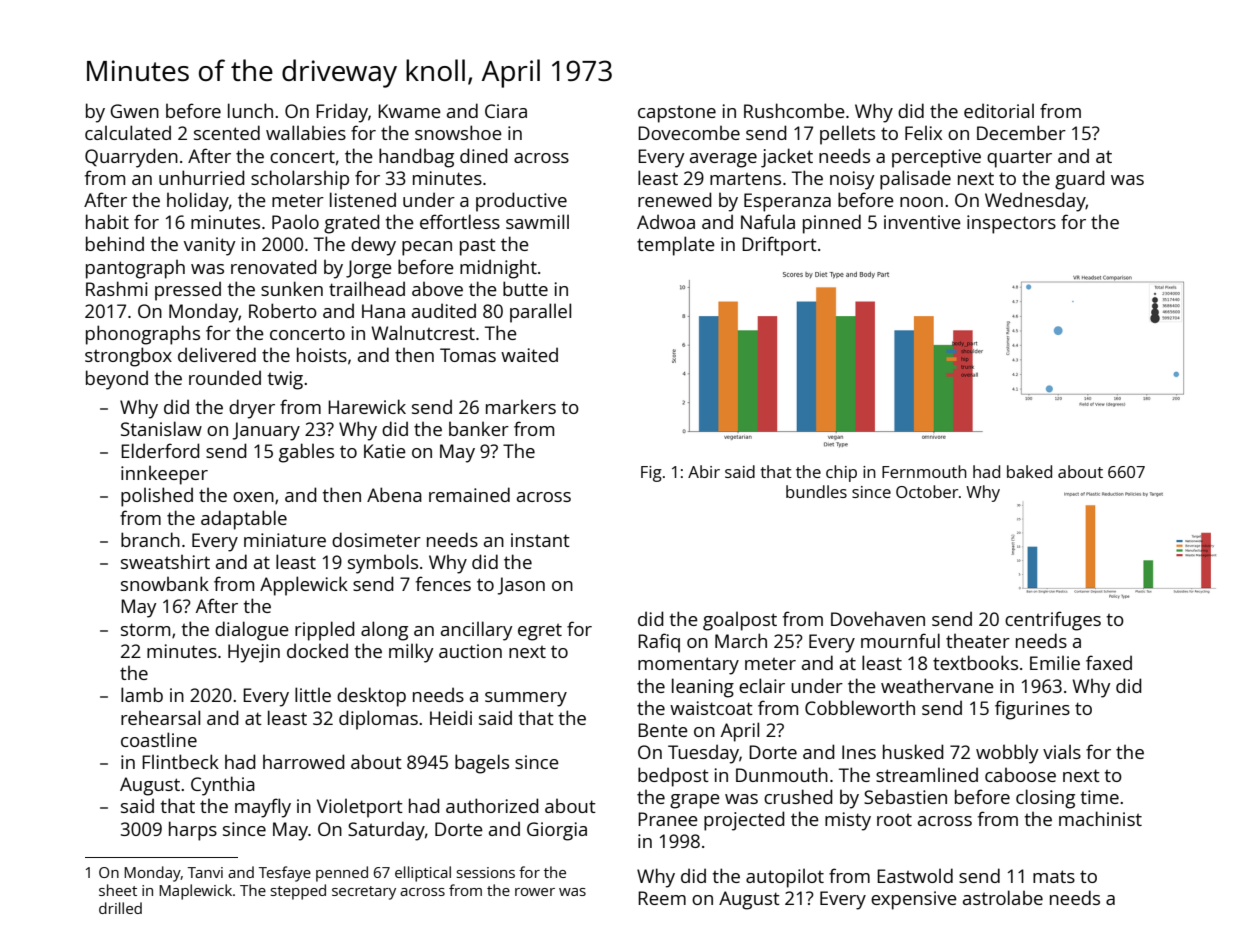 This screenshot has width=1233, height=952. Describe the element at coordinates (535, 892) in the screenshot. I see `rower` at that location.
